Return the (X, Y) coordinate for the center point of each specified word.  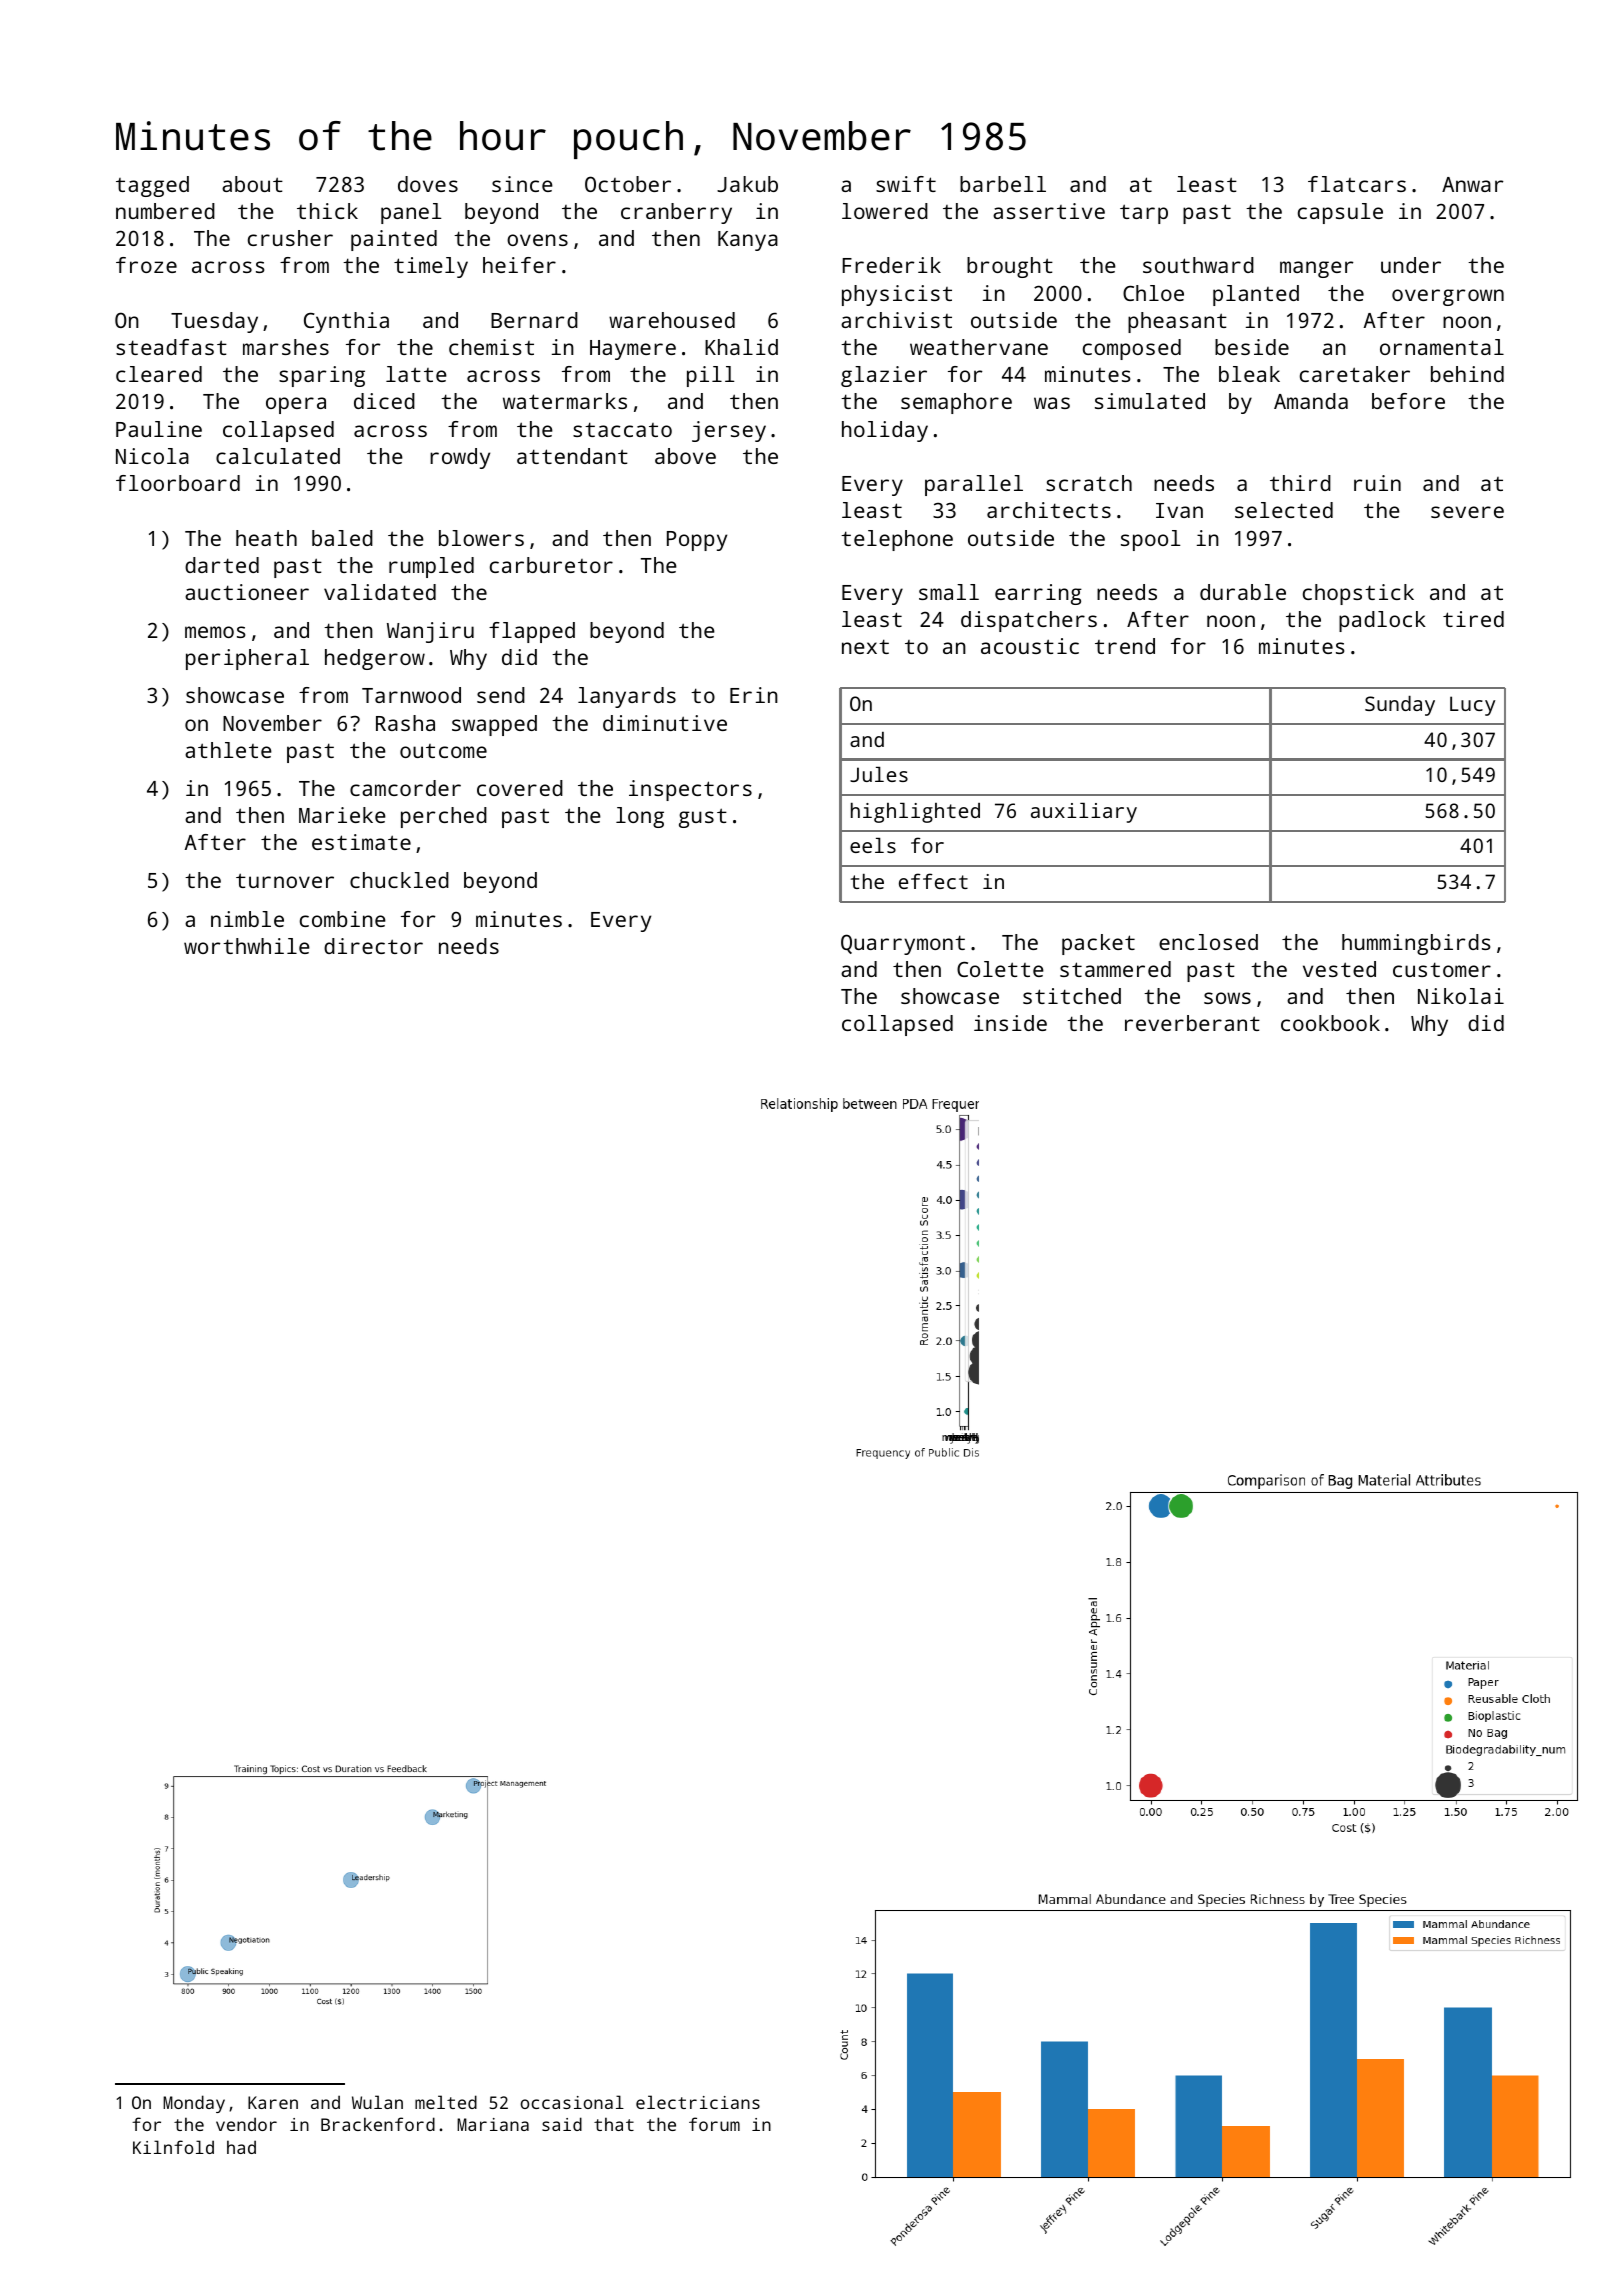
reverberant (1192, 1023)
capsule (1340, 213)
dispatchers (1029, 621)
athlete (228, 750)
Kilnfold (173, 2147)
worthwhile (247, 946)
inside (1010, 1023)
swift (906, 184)
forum (714, 2124)
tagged (152, 186)
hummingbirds (1416, 944)
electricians (698, 2102)
